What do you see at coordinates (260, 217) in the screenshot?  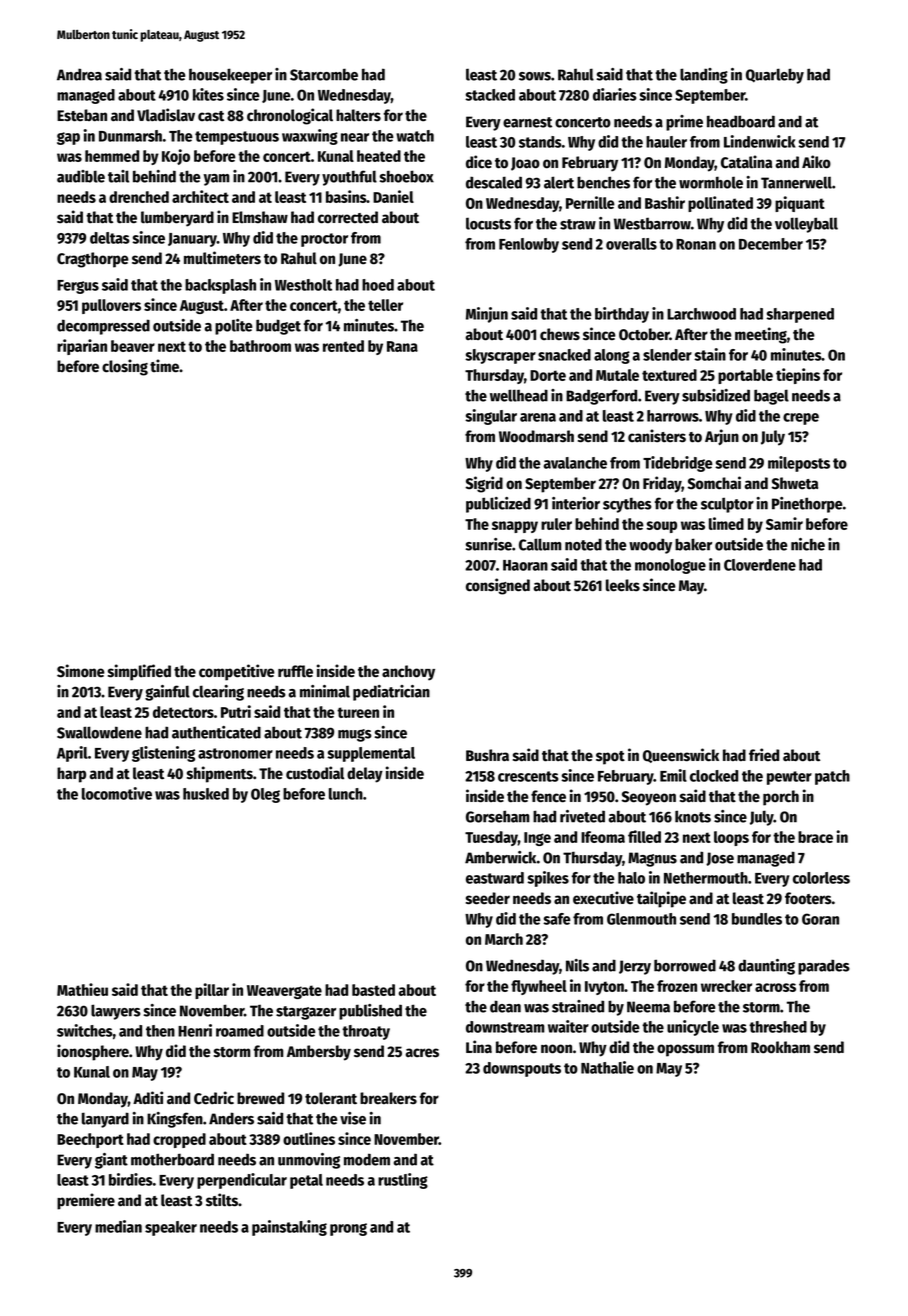 I see `Elmshaw` at bounding box center [260, 217].
